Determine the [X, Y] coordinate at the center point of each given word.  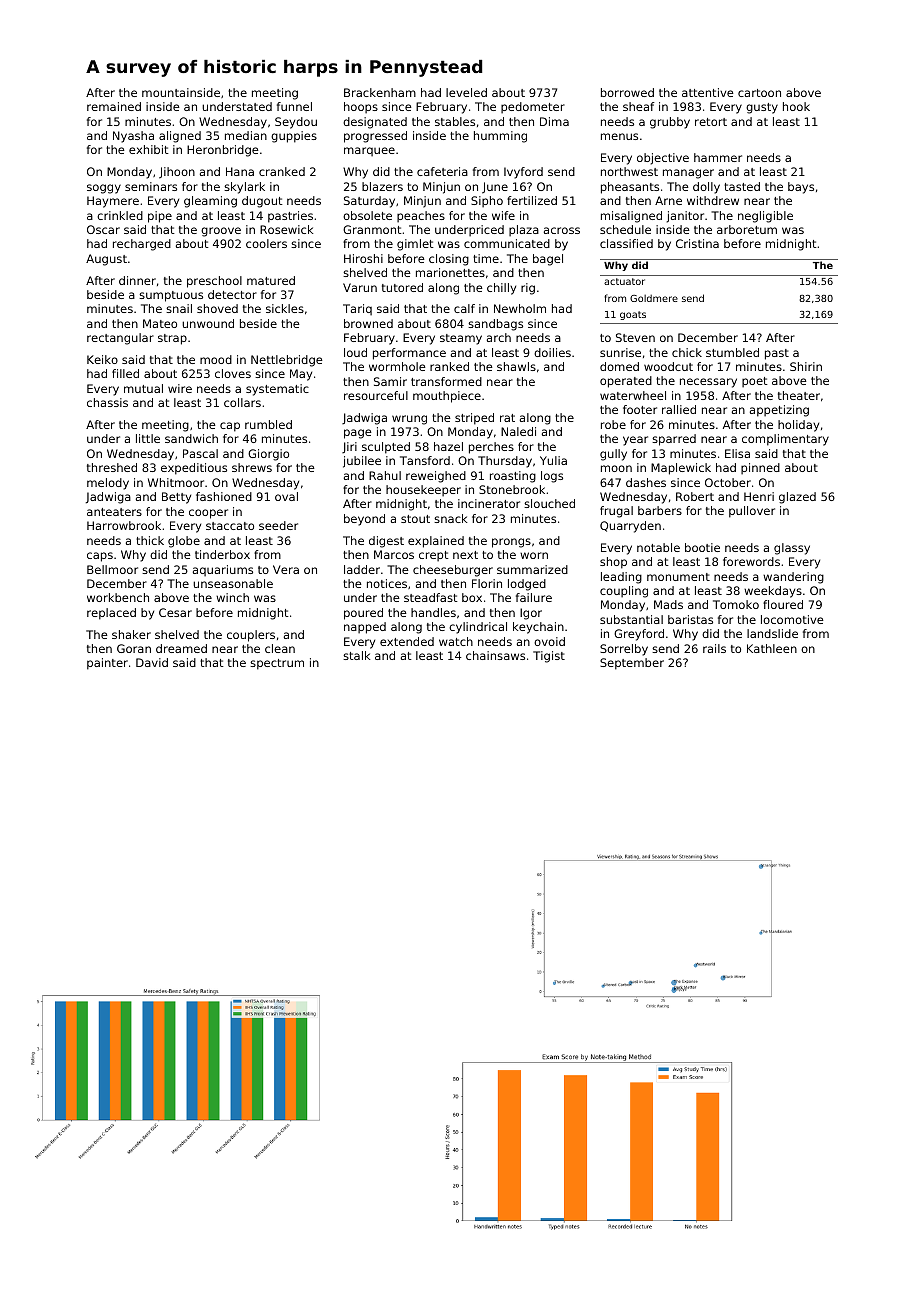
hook [796, 106]
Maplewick [681, 469]
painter [107, 664]
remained [114, 106]
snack [450, 518]
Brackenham [380, 92]
